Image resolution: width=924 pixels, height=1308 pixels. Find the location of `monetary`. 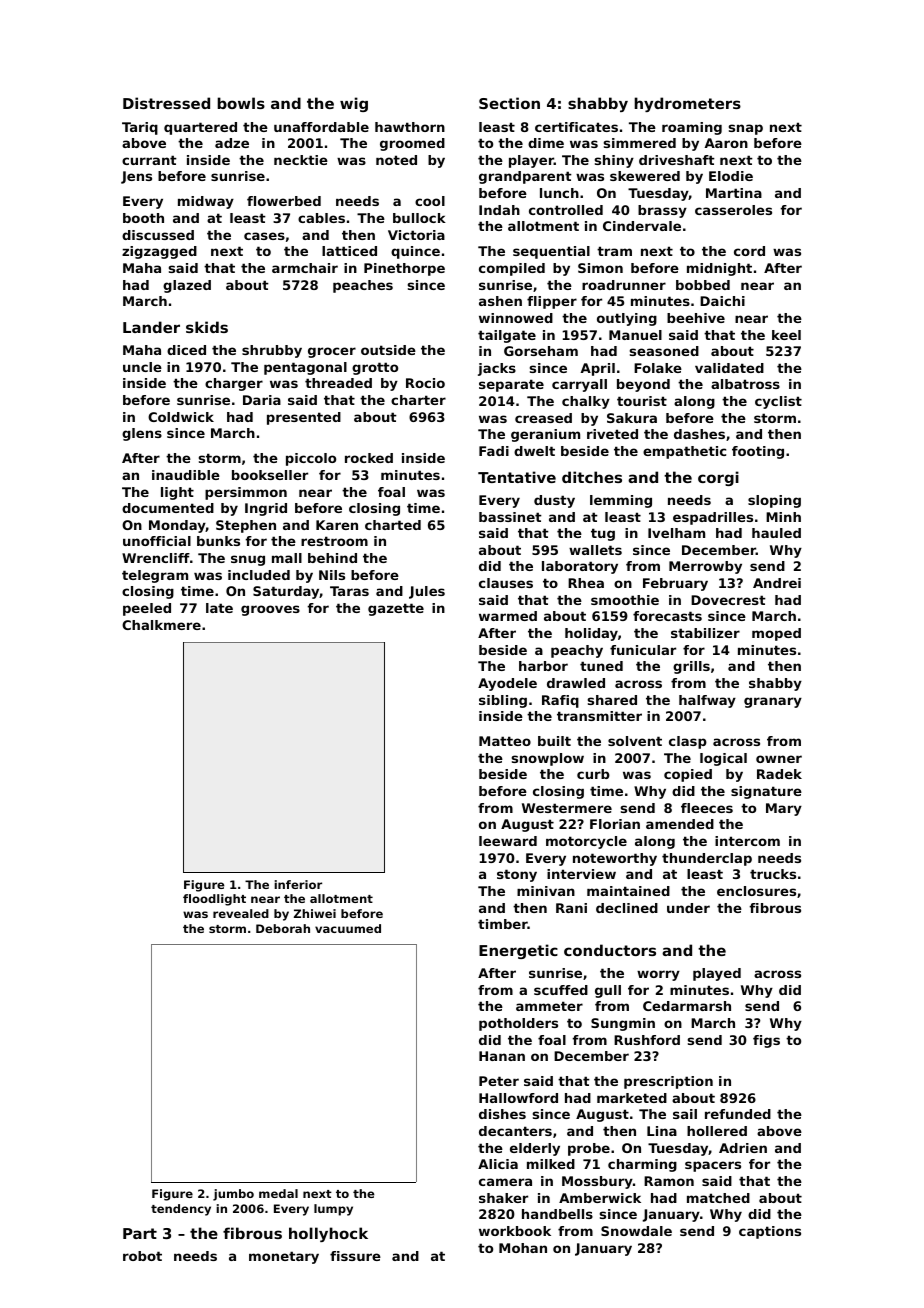

monetary is located at coordinates (284, 1257).
